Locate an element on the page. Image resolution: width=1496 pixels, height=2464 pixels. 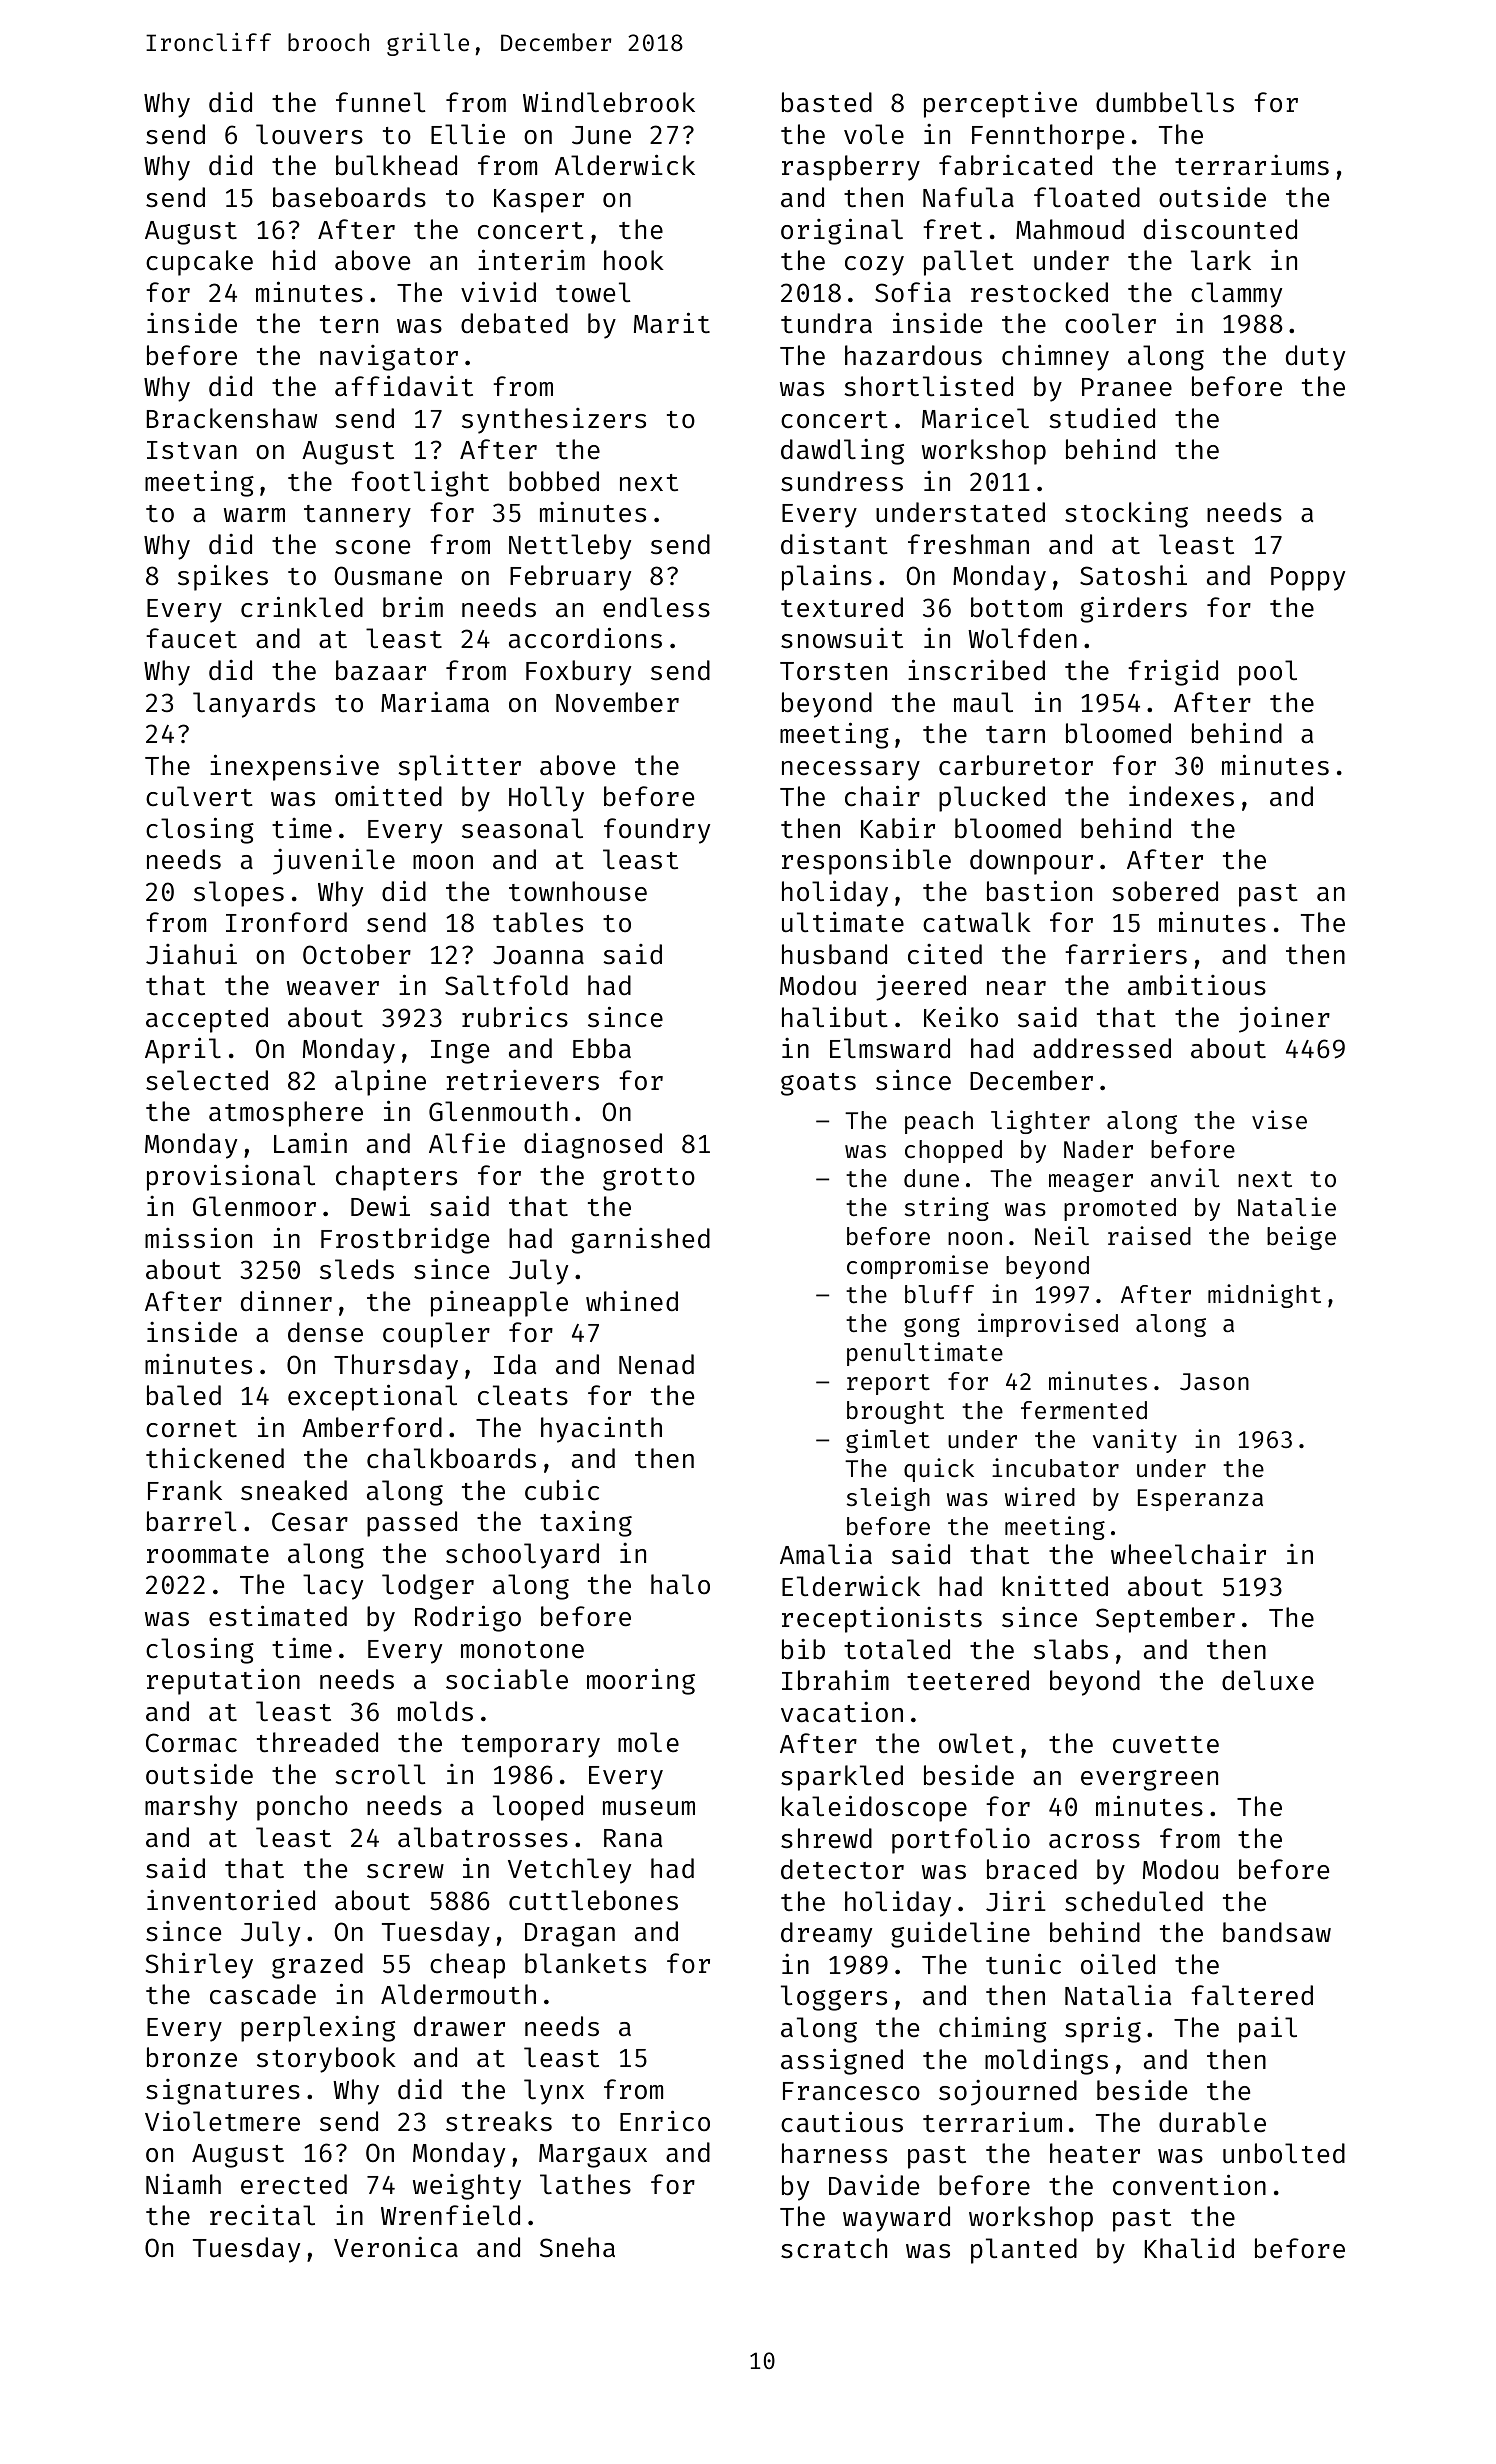
cozy is located at coordinates (874, 266).
